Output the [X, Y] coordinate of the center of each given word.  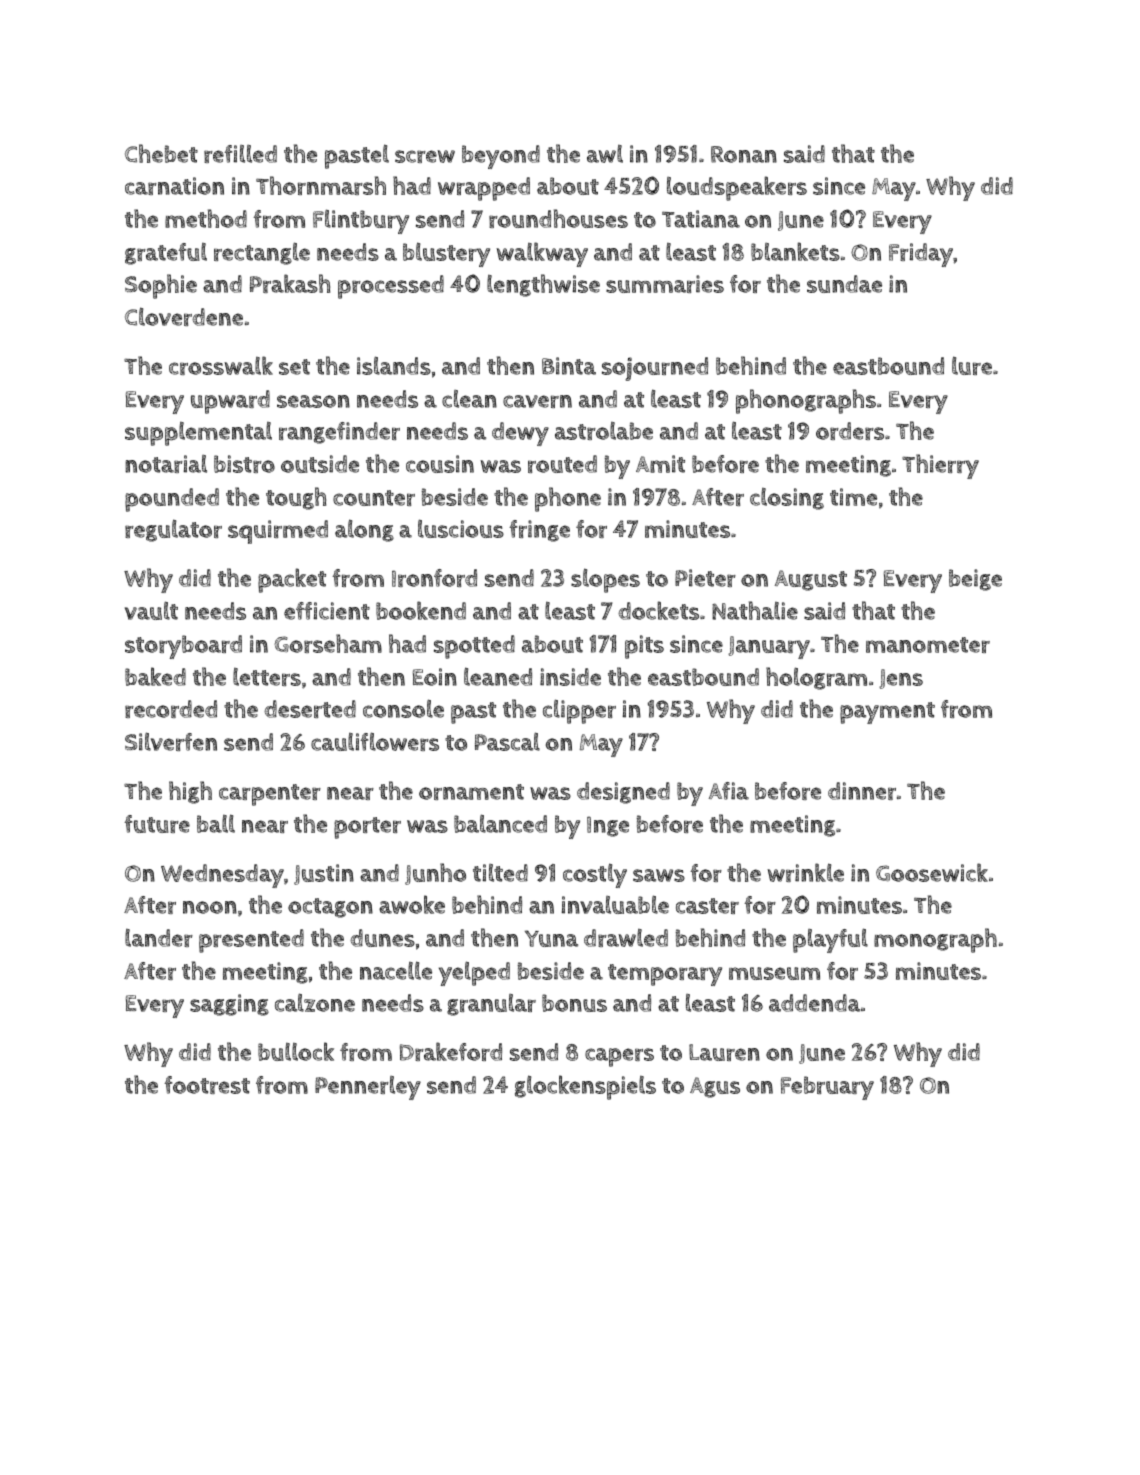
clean [469, 399]
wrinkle [805, 872]
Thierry [940, 466]
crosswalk [221, 365]
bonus [574, 1003]
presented [251, 941]
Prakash [290, 283]
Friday [921, 255]
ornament [471, 792]
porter [367, 828]
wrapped [484, 189]
